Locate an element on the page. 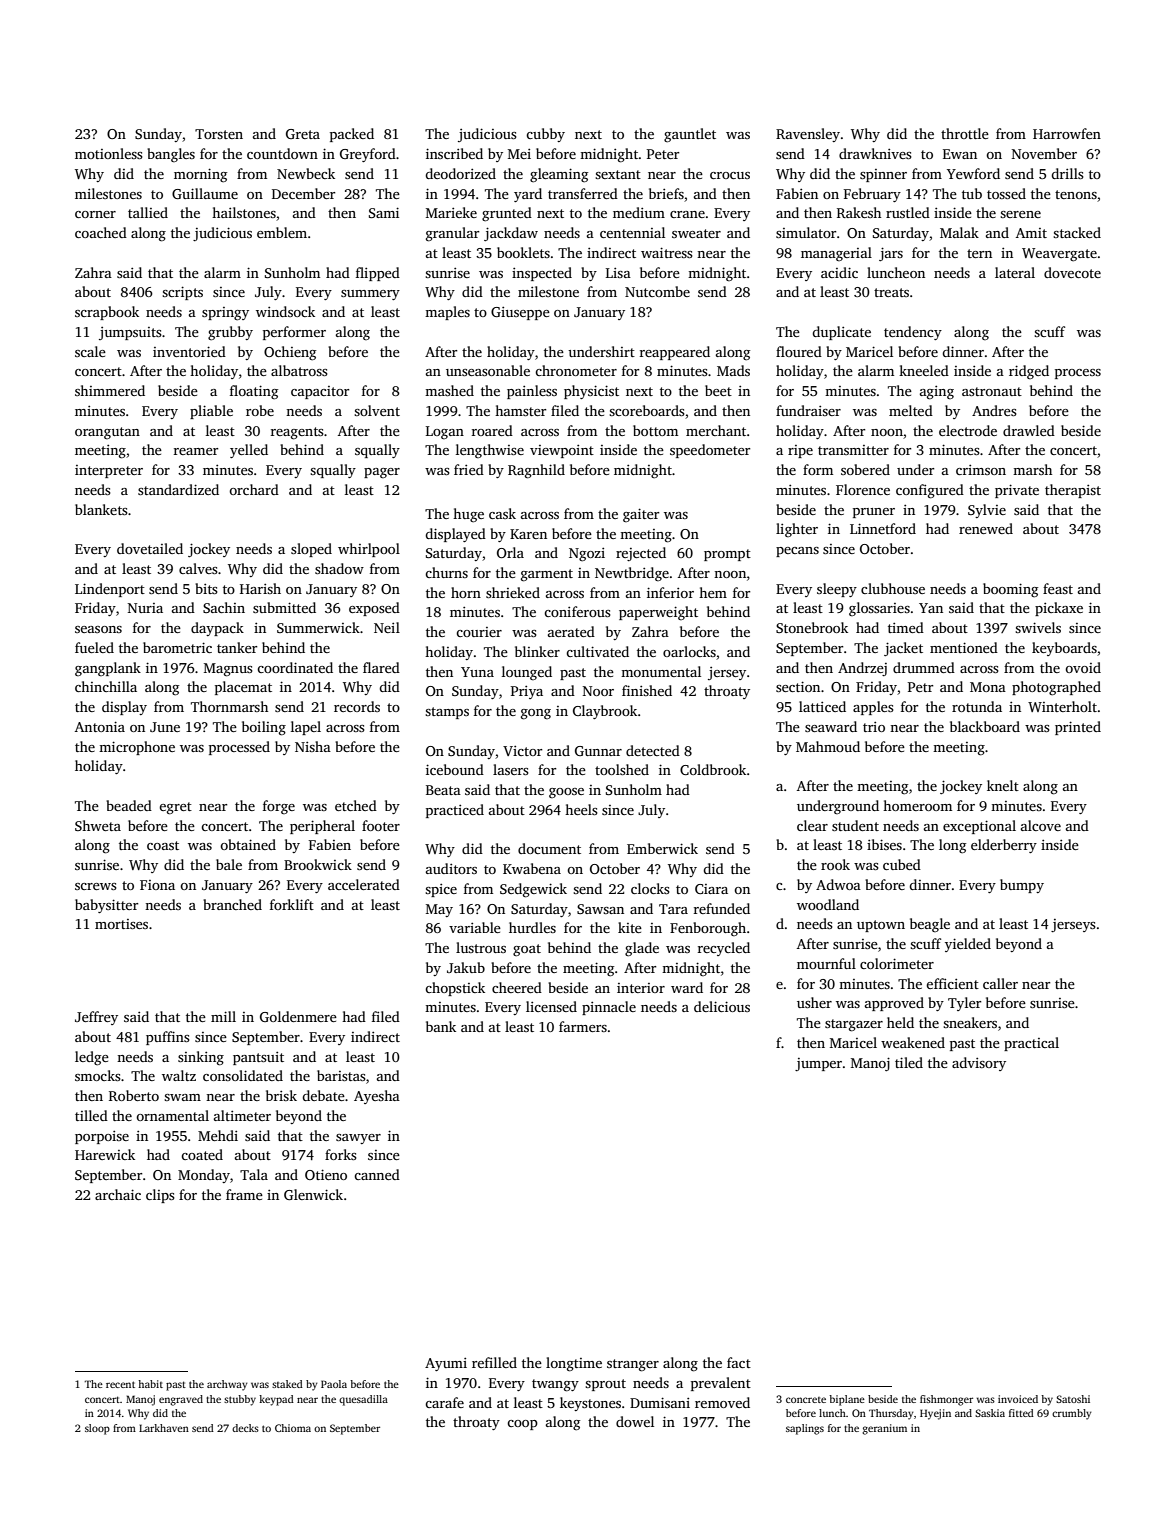  acidic is located at coordinates (839, 272).
